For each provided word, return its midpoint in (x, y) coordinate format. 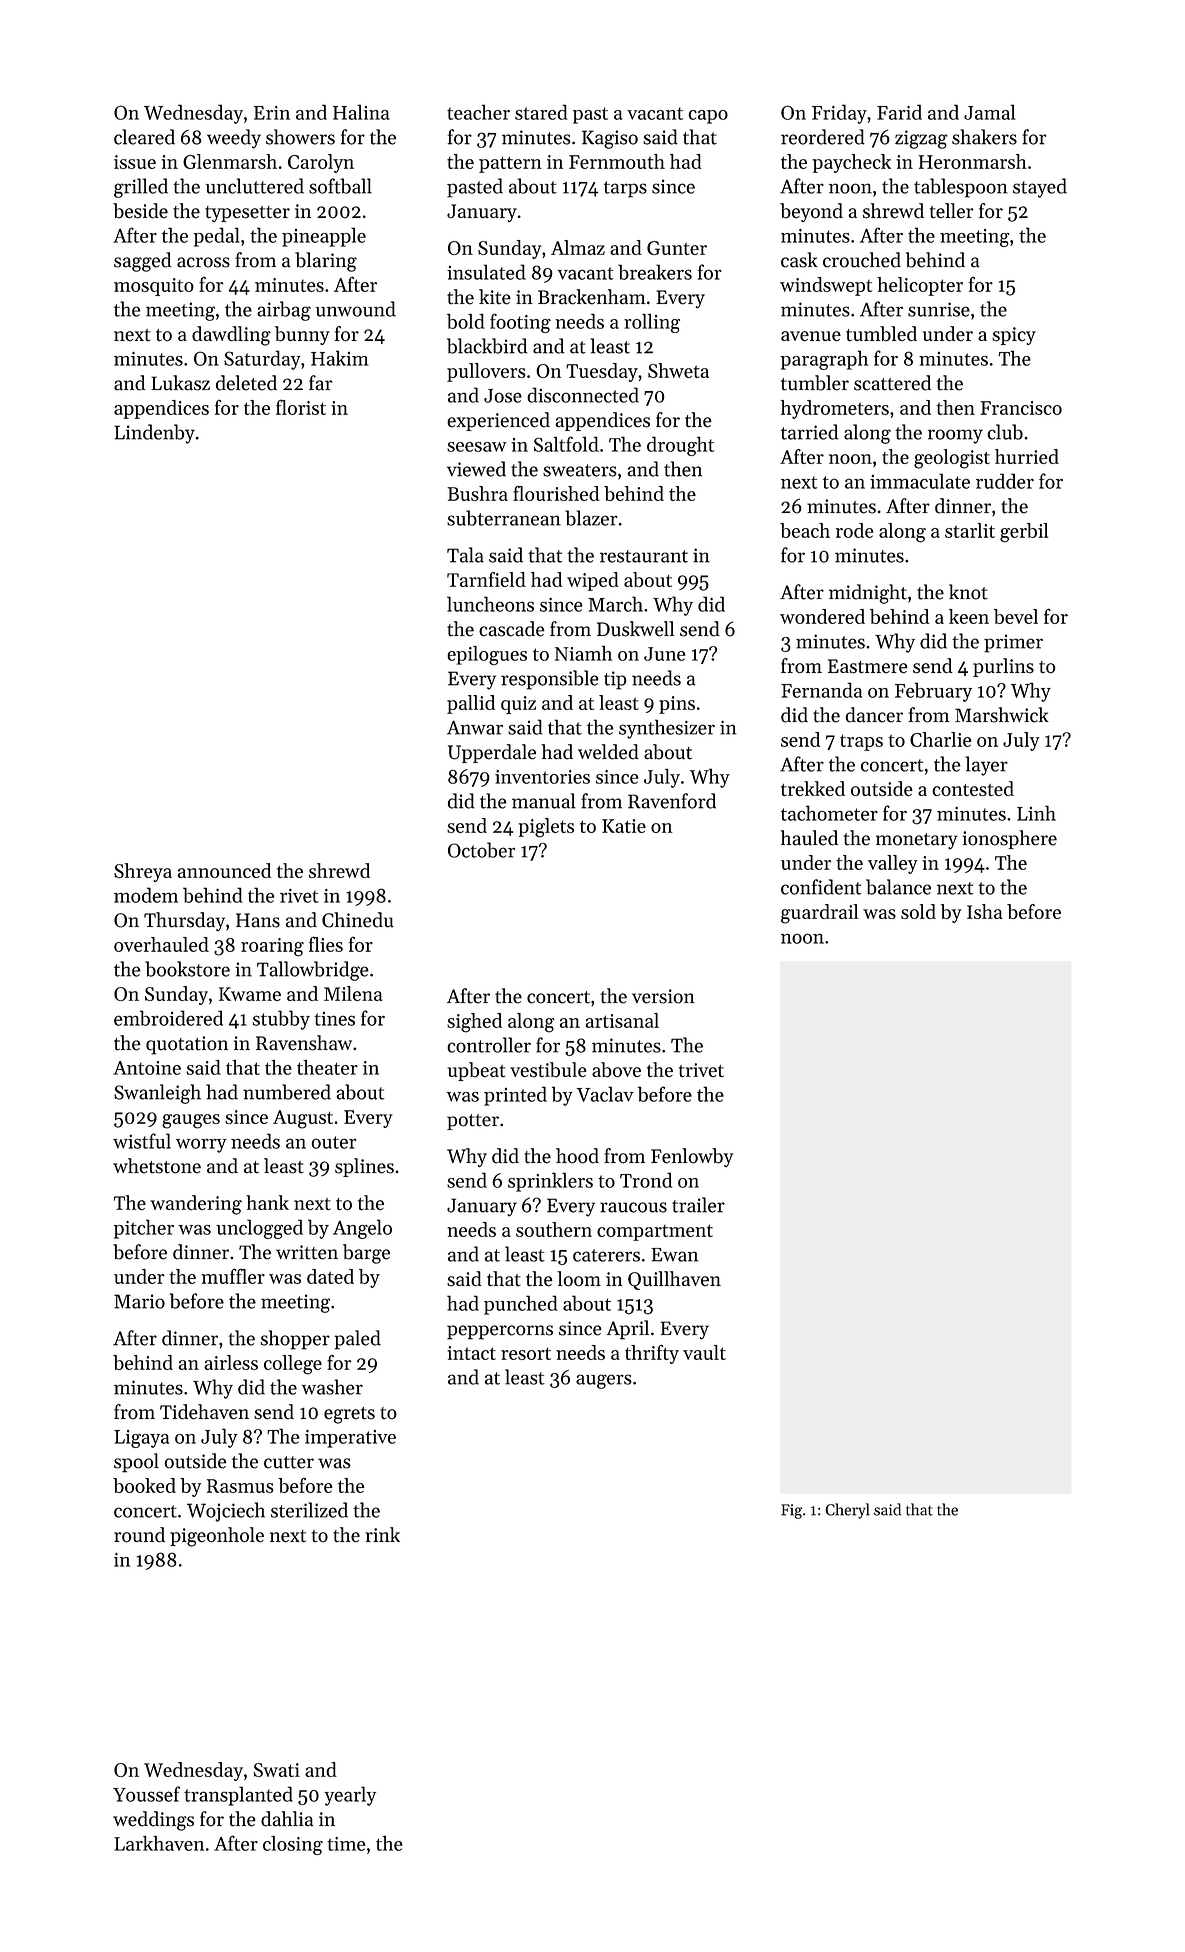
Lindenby (154, 434)
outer (333, 1142)
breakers (655, 272)
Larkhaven (159, 1843)
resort (526, 1353)
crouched (862, 260)
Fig (791, 1511)
